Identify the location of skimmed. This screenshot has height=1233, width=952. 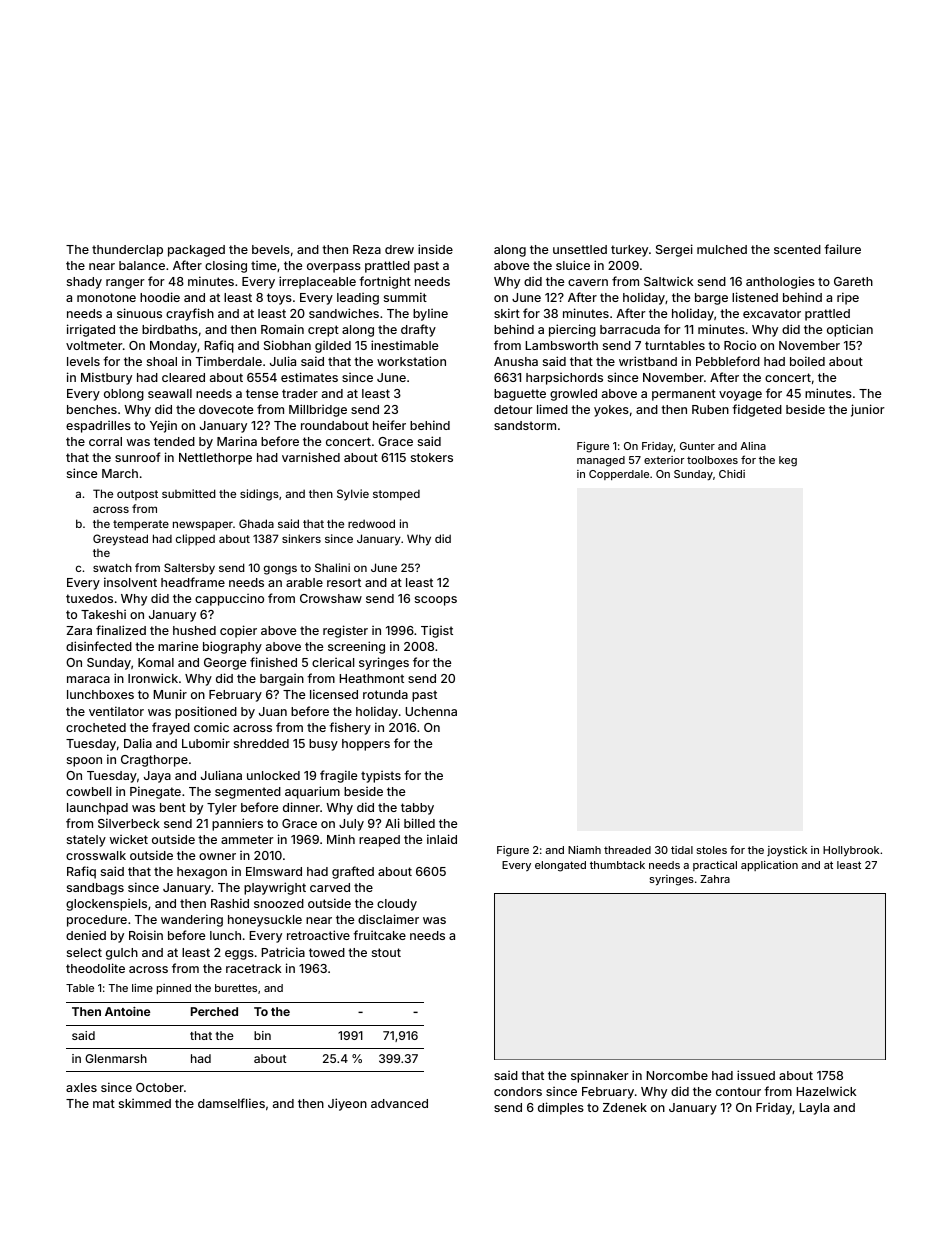
(145, 1103).
